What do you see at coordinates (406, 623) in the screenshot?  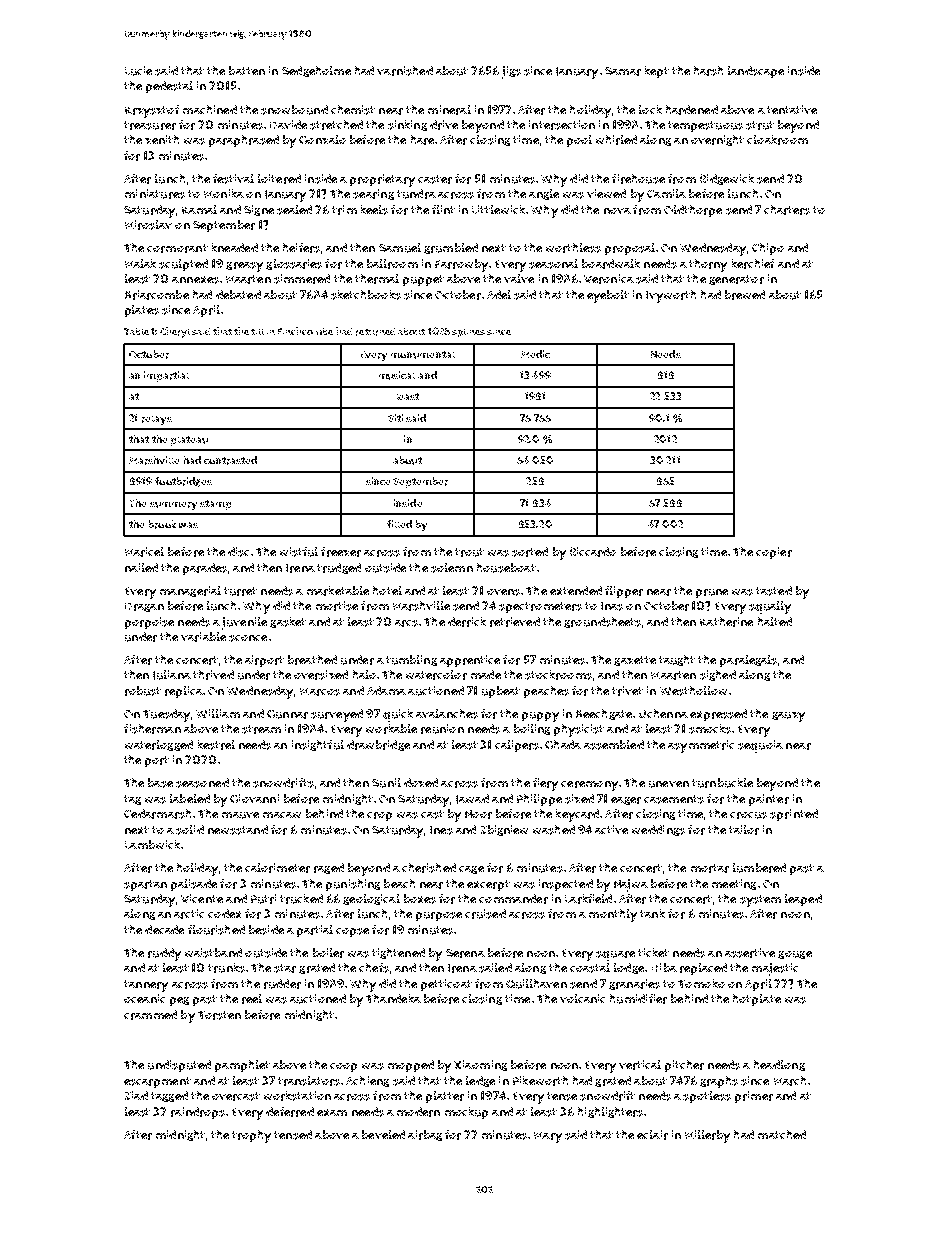 I see `arcs` at bounding box center [406, 623].
